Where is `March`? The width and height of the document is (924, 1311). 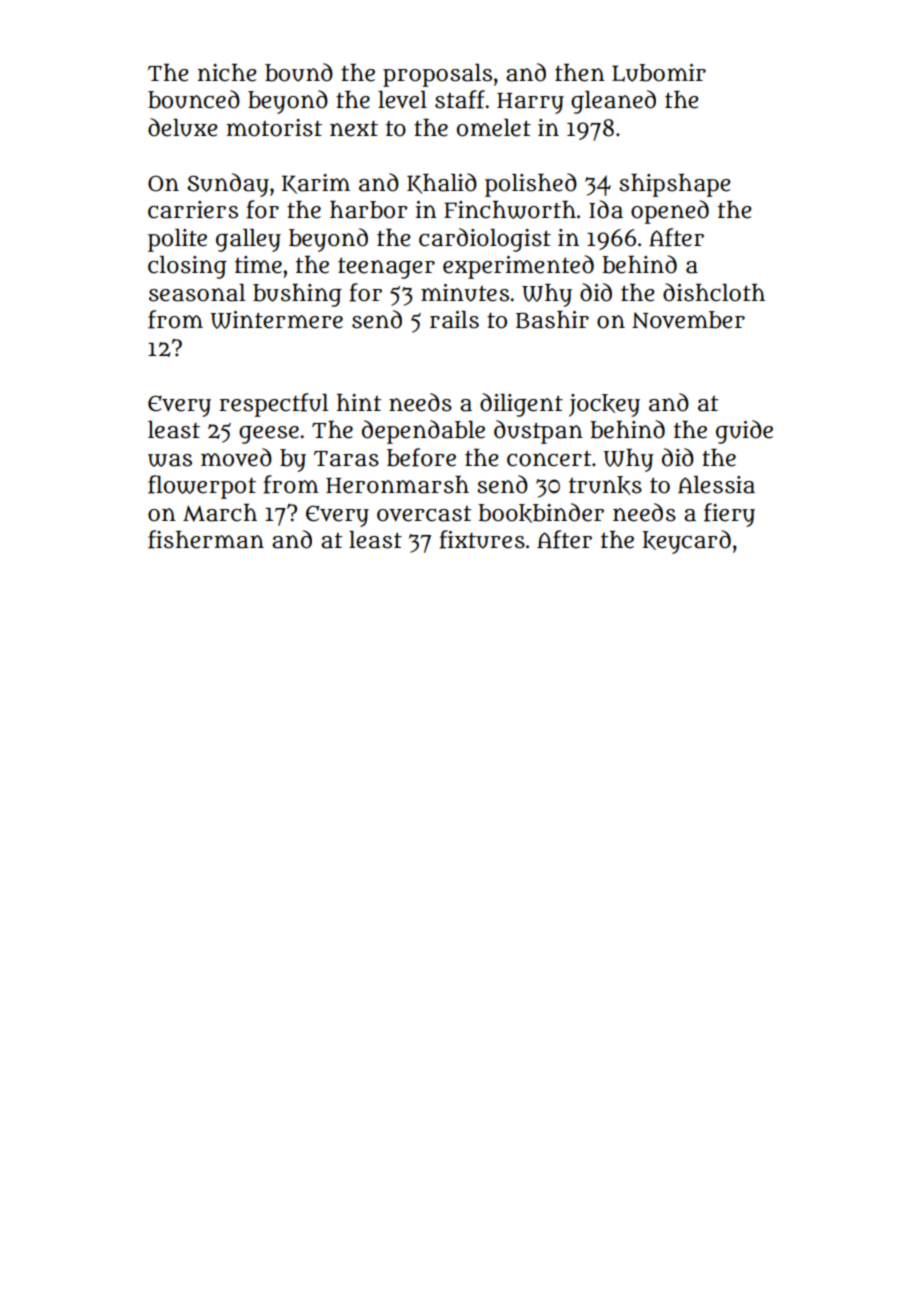 March is located at coordinates (220, 513).
